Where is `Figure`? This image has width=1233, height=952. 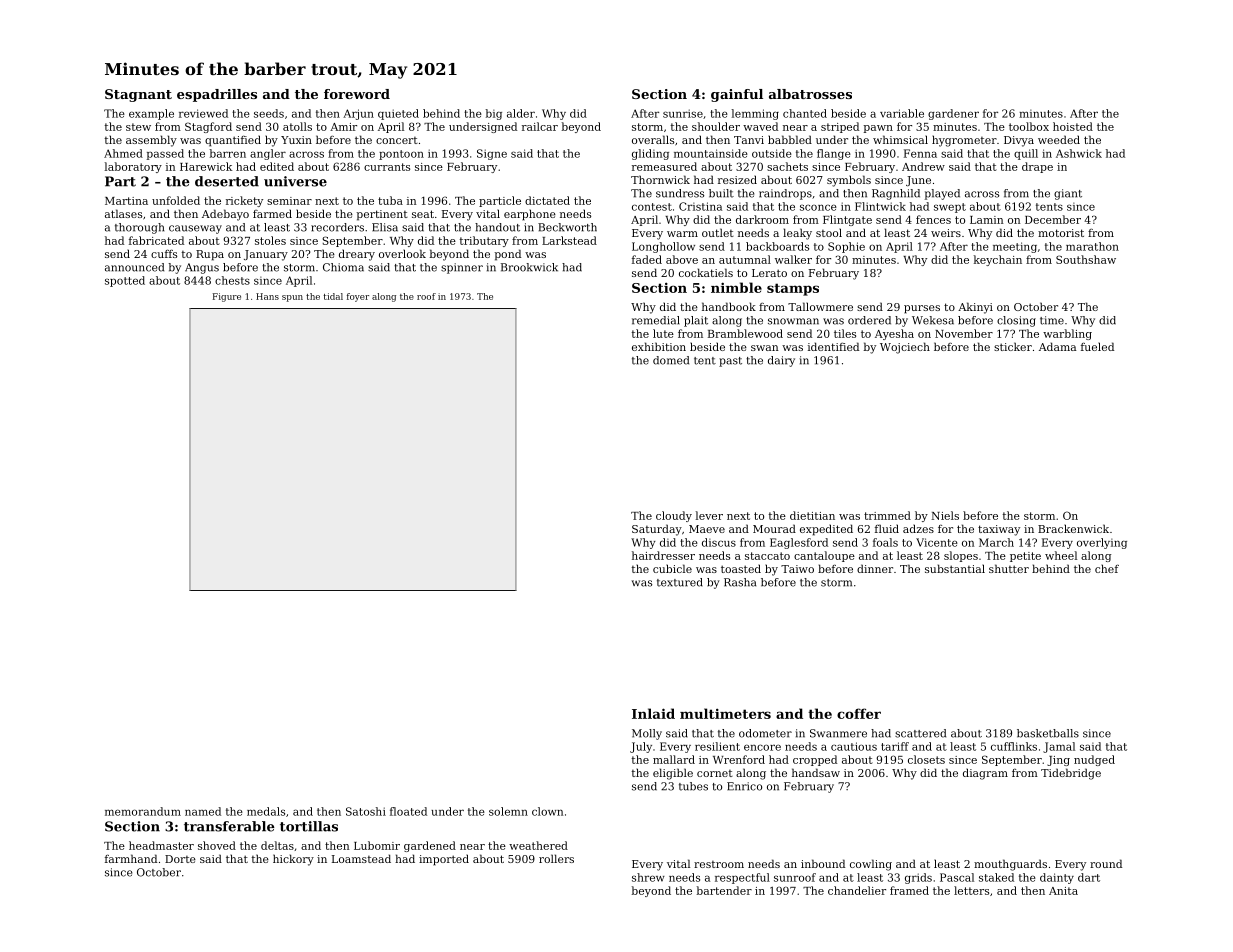 Figure is located at coordinates (227, 297).
